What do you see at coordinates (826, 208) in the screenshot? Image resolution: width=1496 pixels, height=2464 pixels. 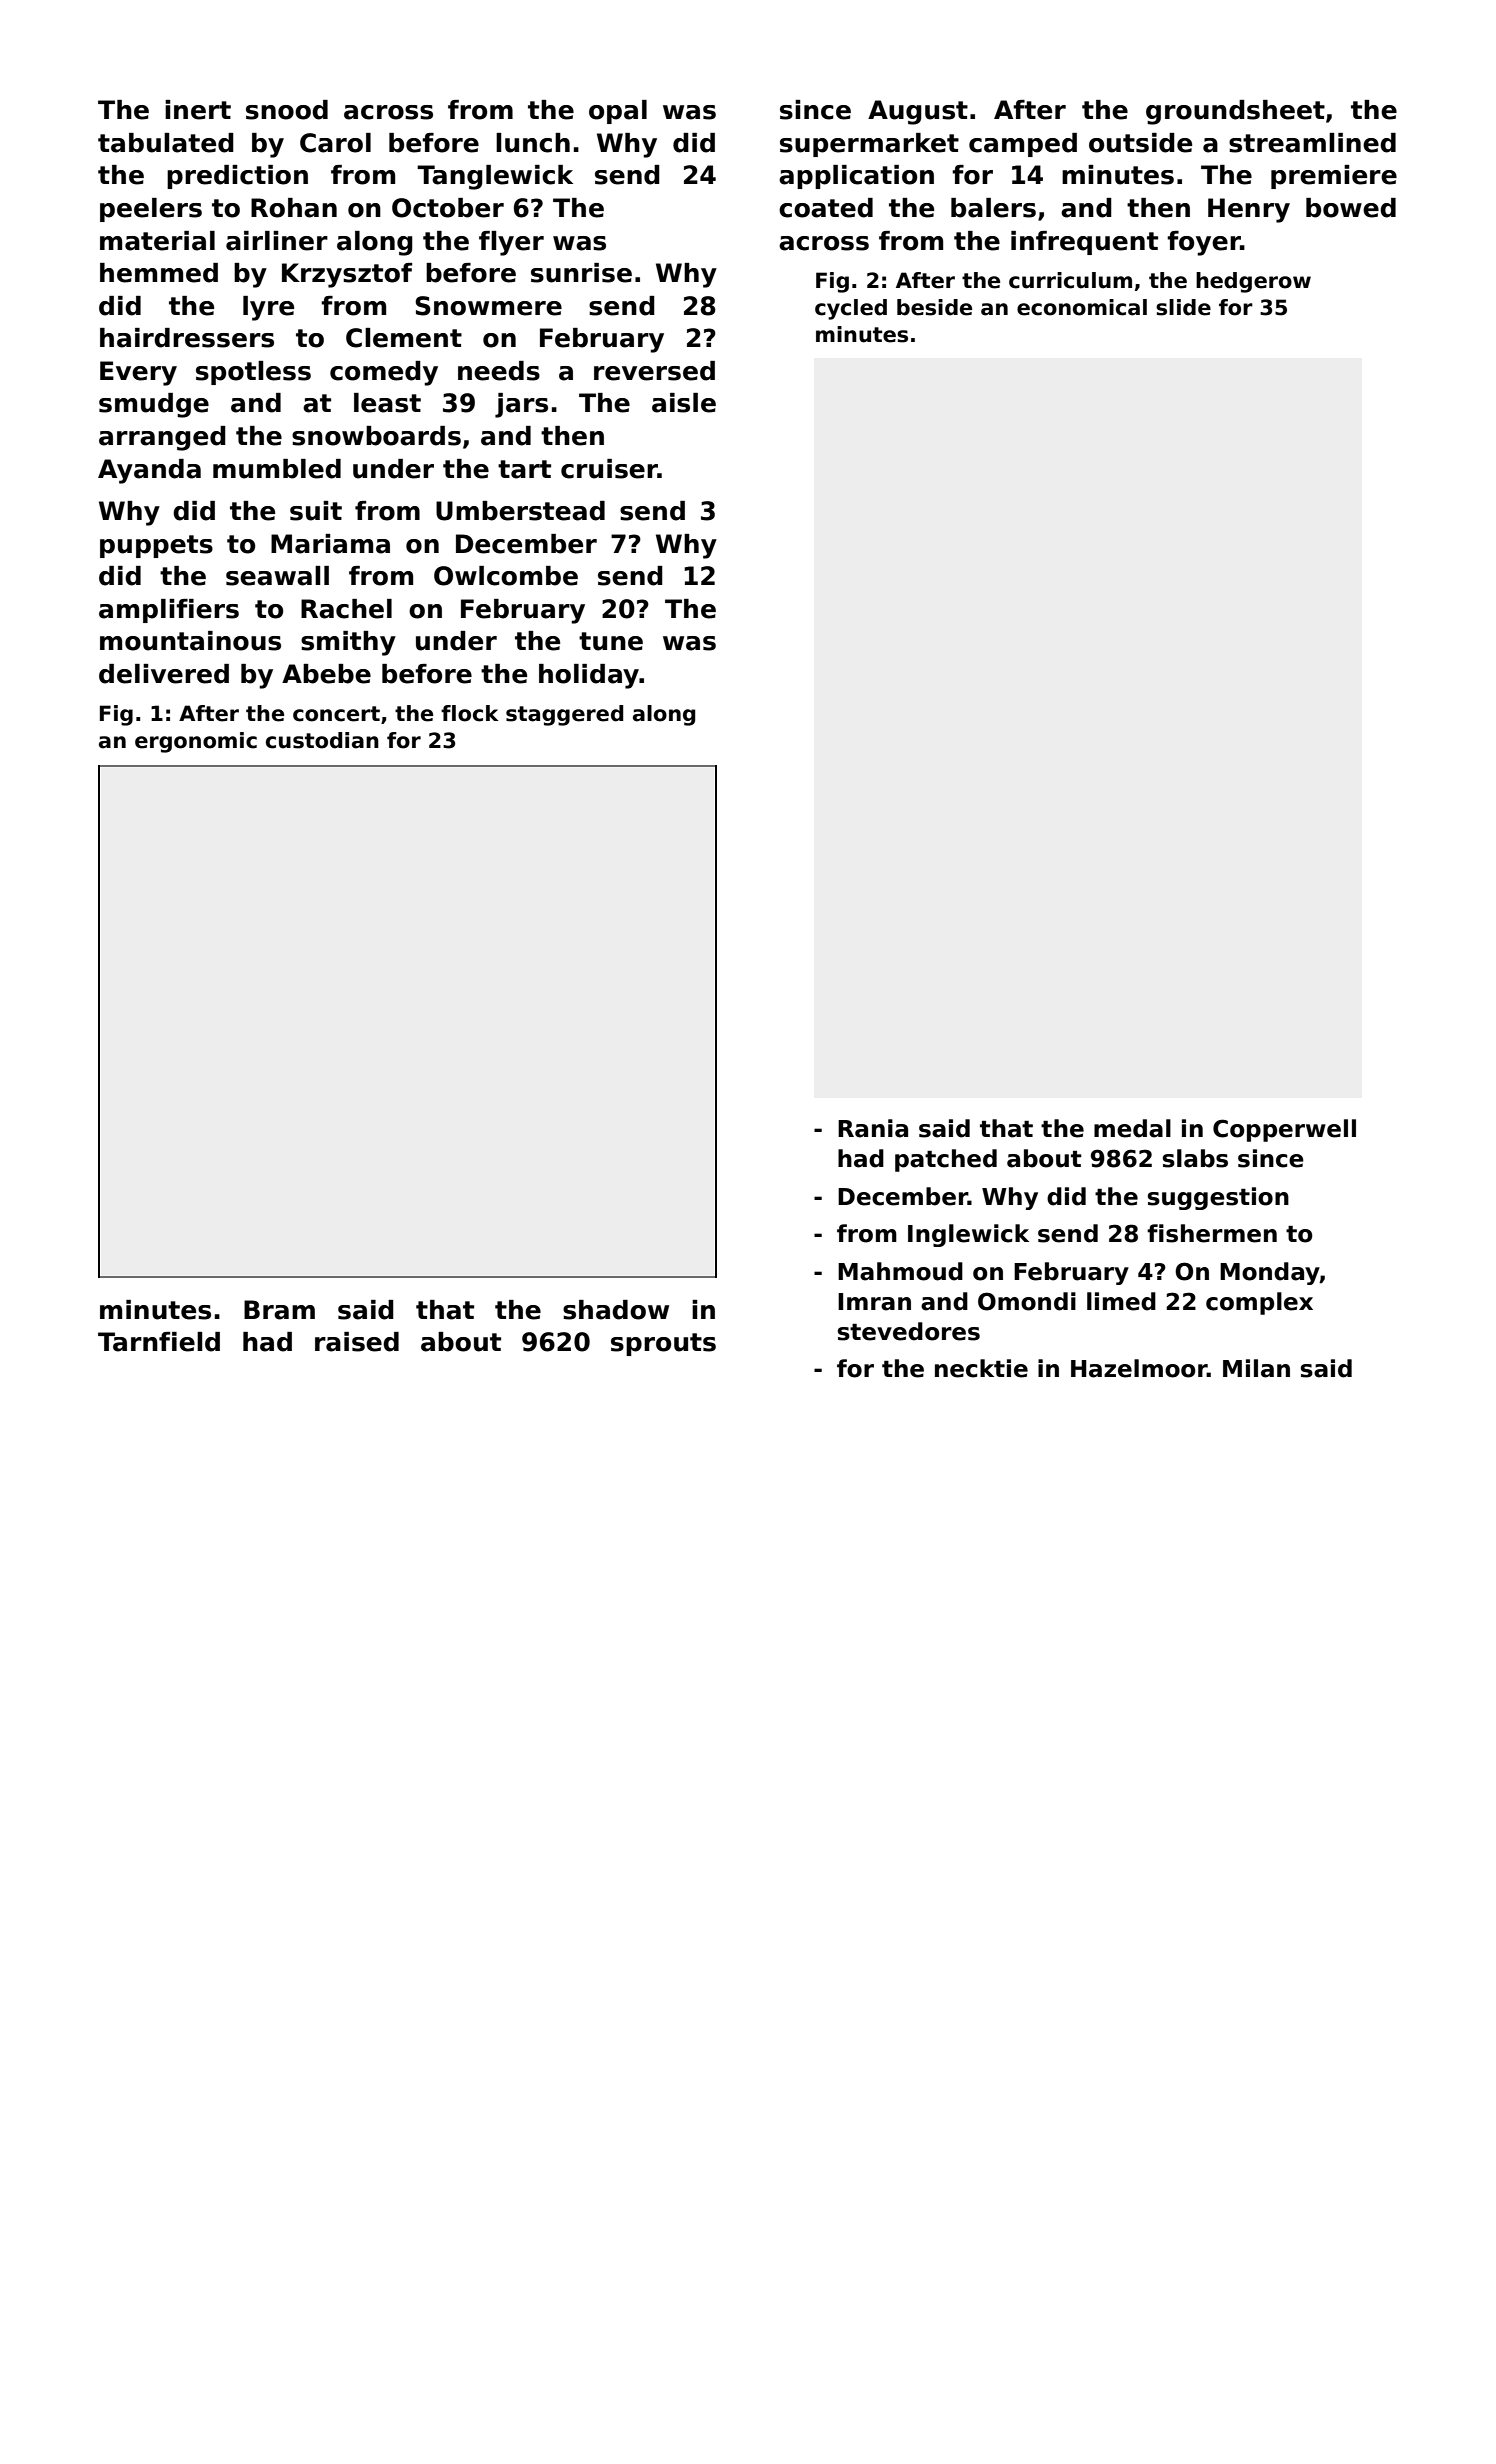 I see `coated` at bounding box center [826, 208].
